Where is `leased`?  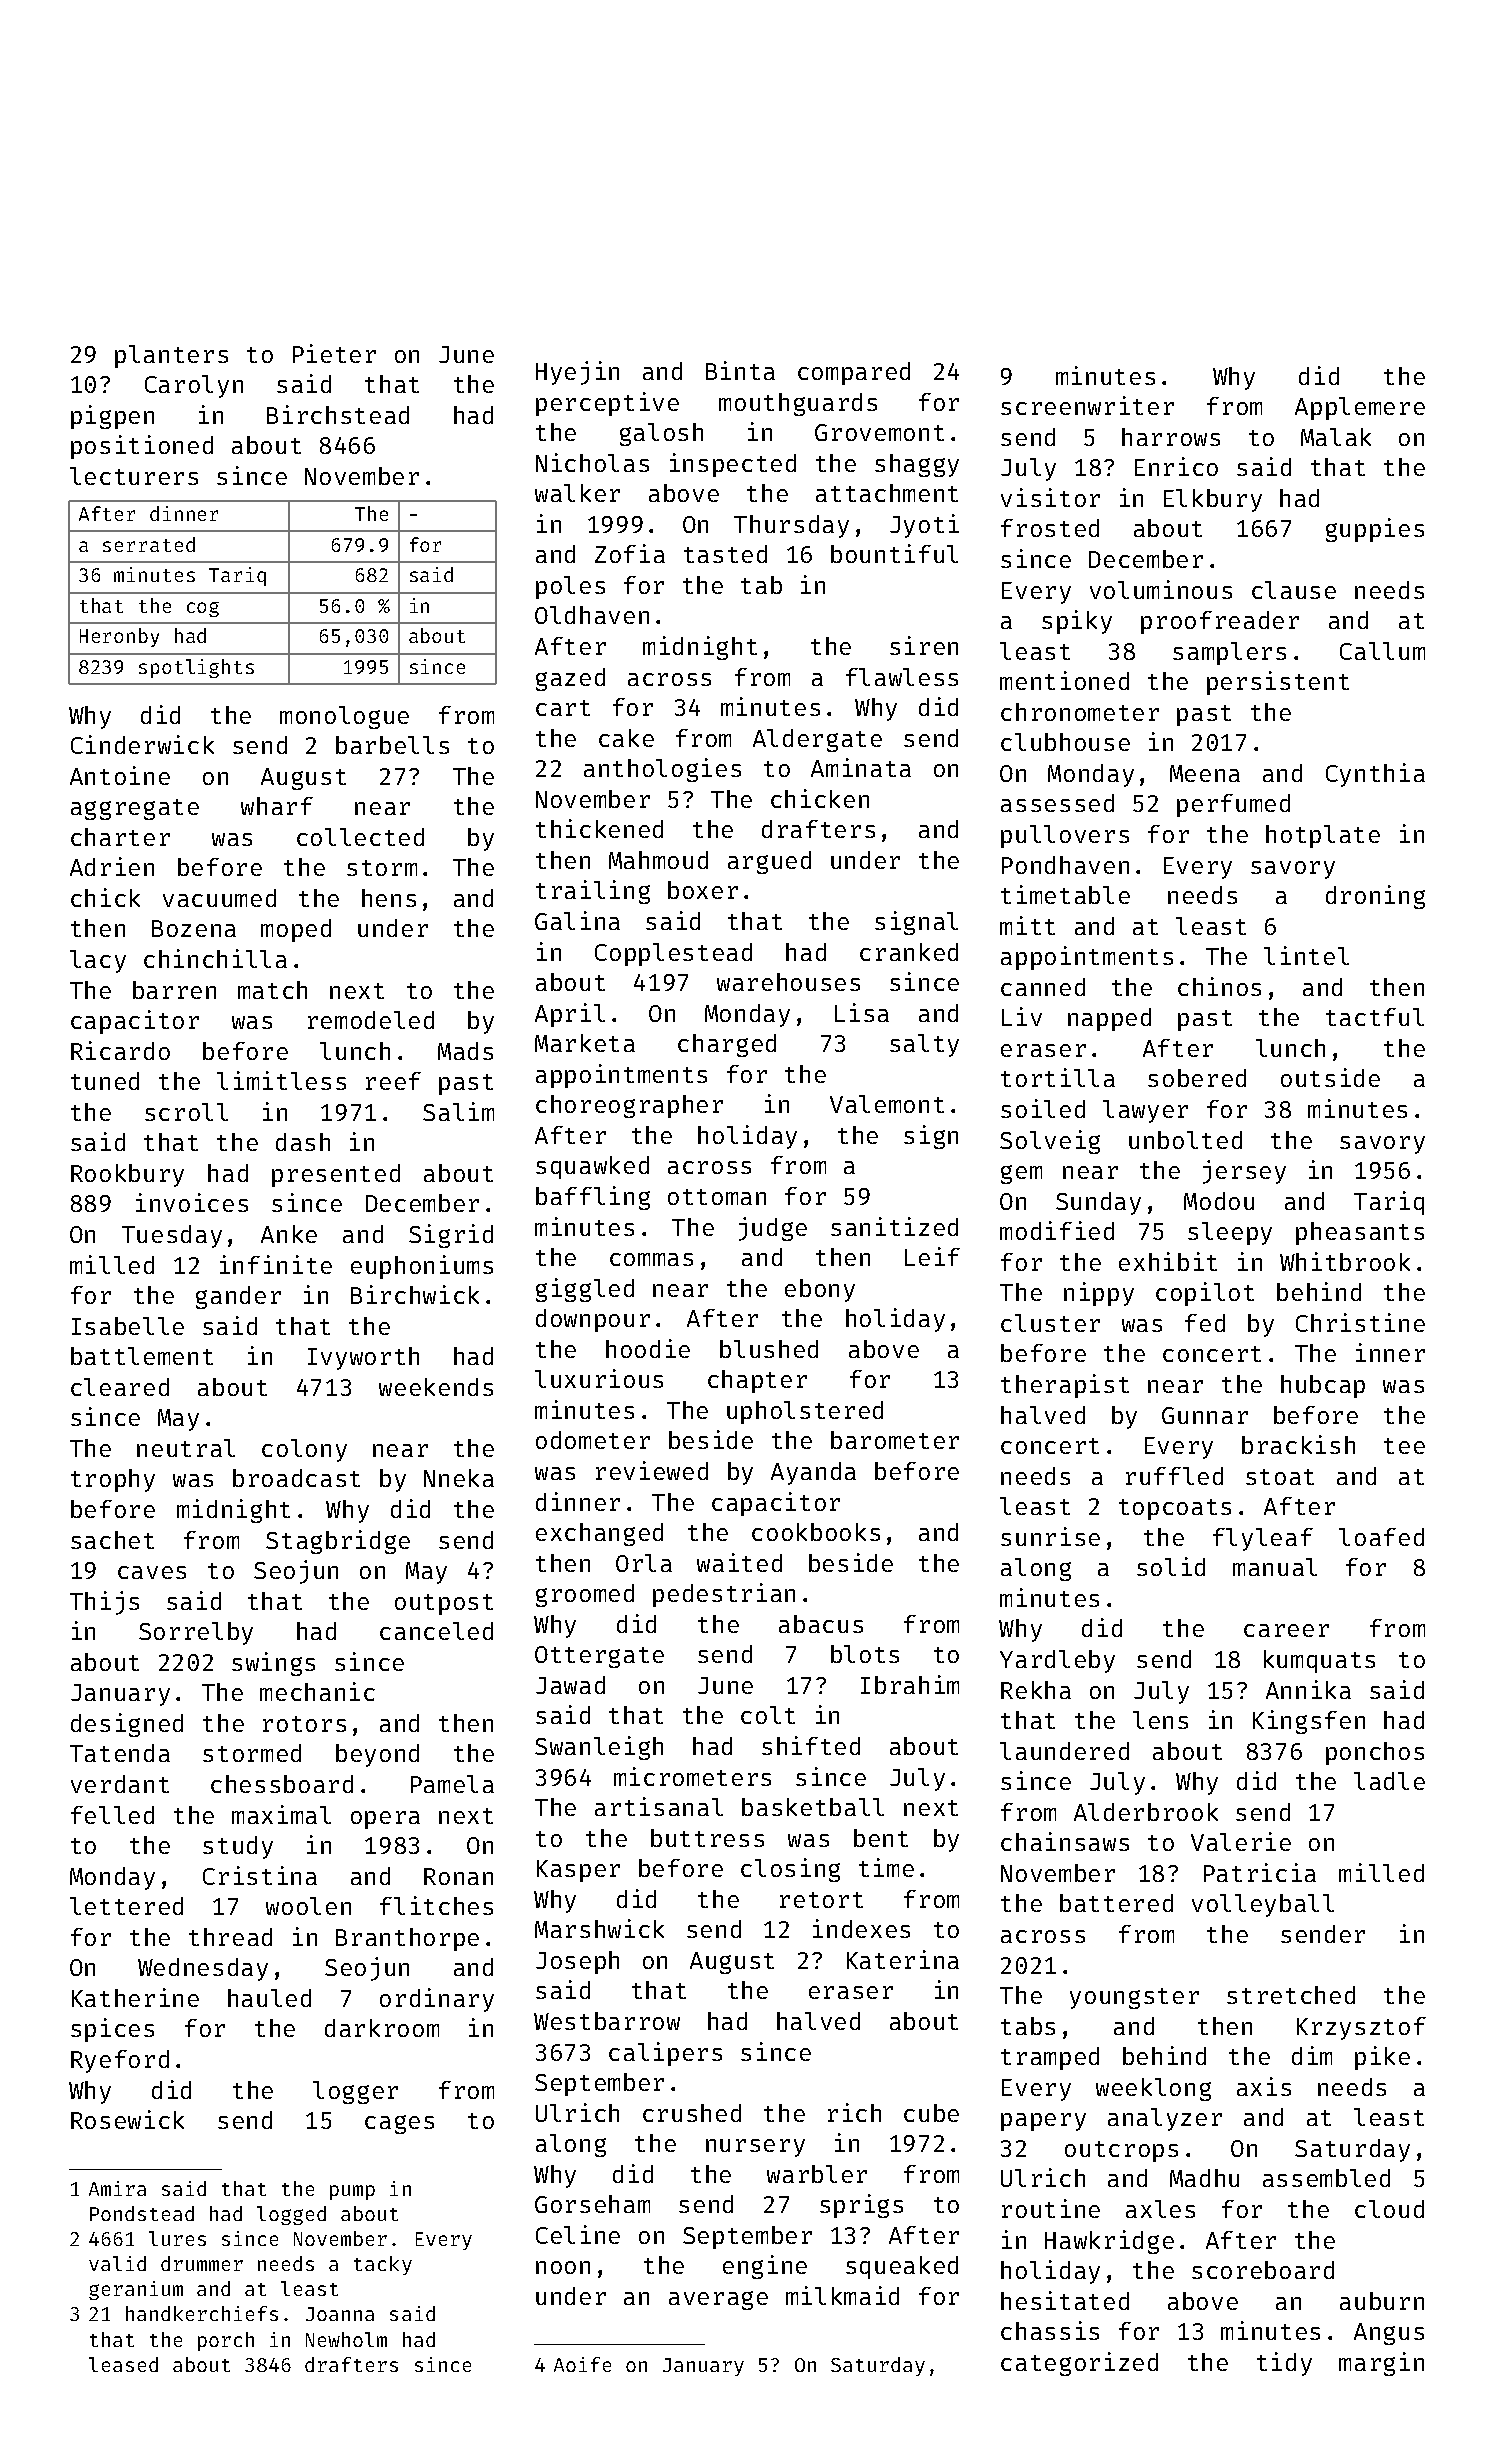 leased is located at coordinates (123, 2364).
